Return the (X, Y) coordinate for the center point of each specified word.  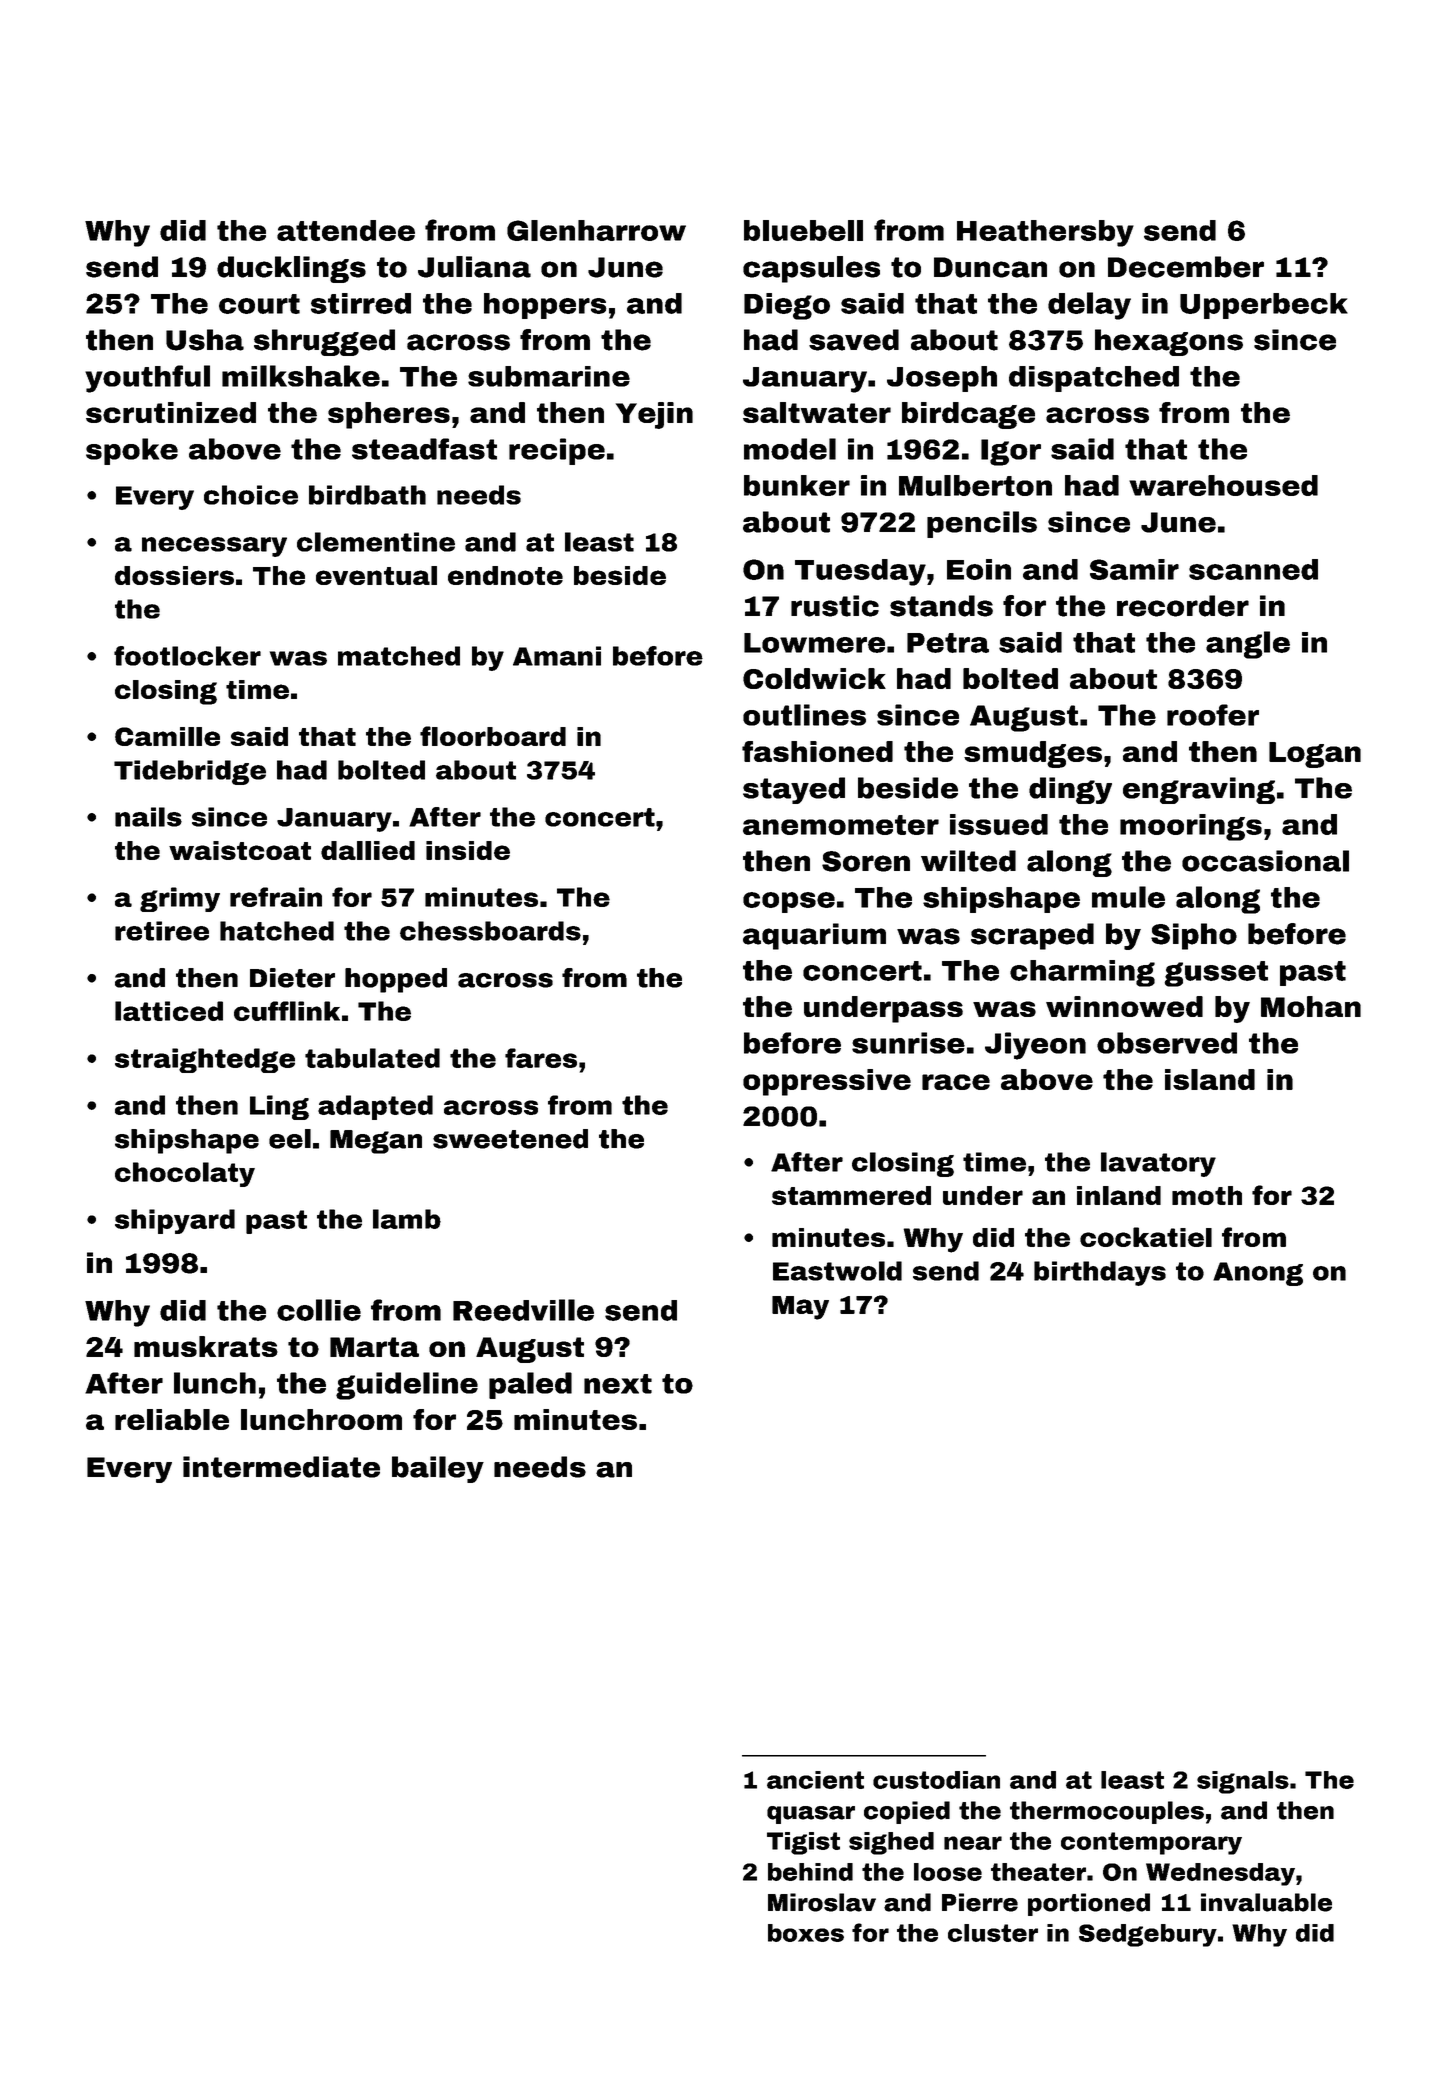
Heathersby (1045, 233)
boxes (806, 1933)
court (259, 304)
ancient (815, 1780)
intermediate (281, 1467)
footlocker (187, 656)
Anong (1258, 1274)
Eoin (979, 569)
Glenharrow (596, 230)
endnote (505, 575)
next (618, 1384)
